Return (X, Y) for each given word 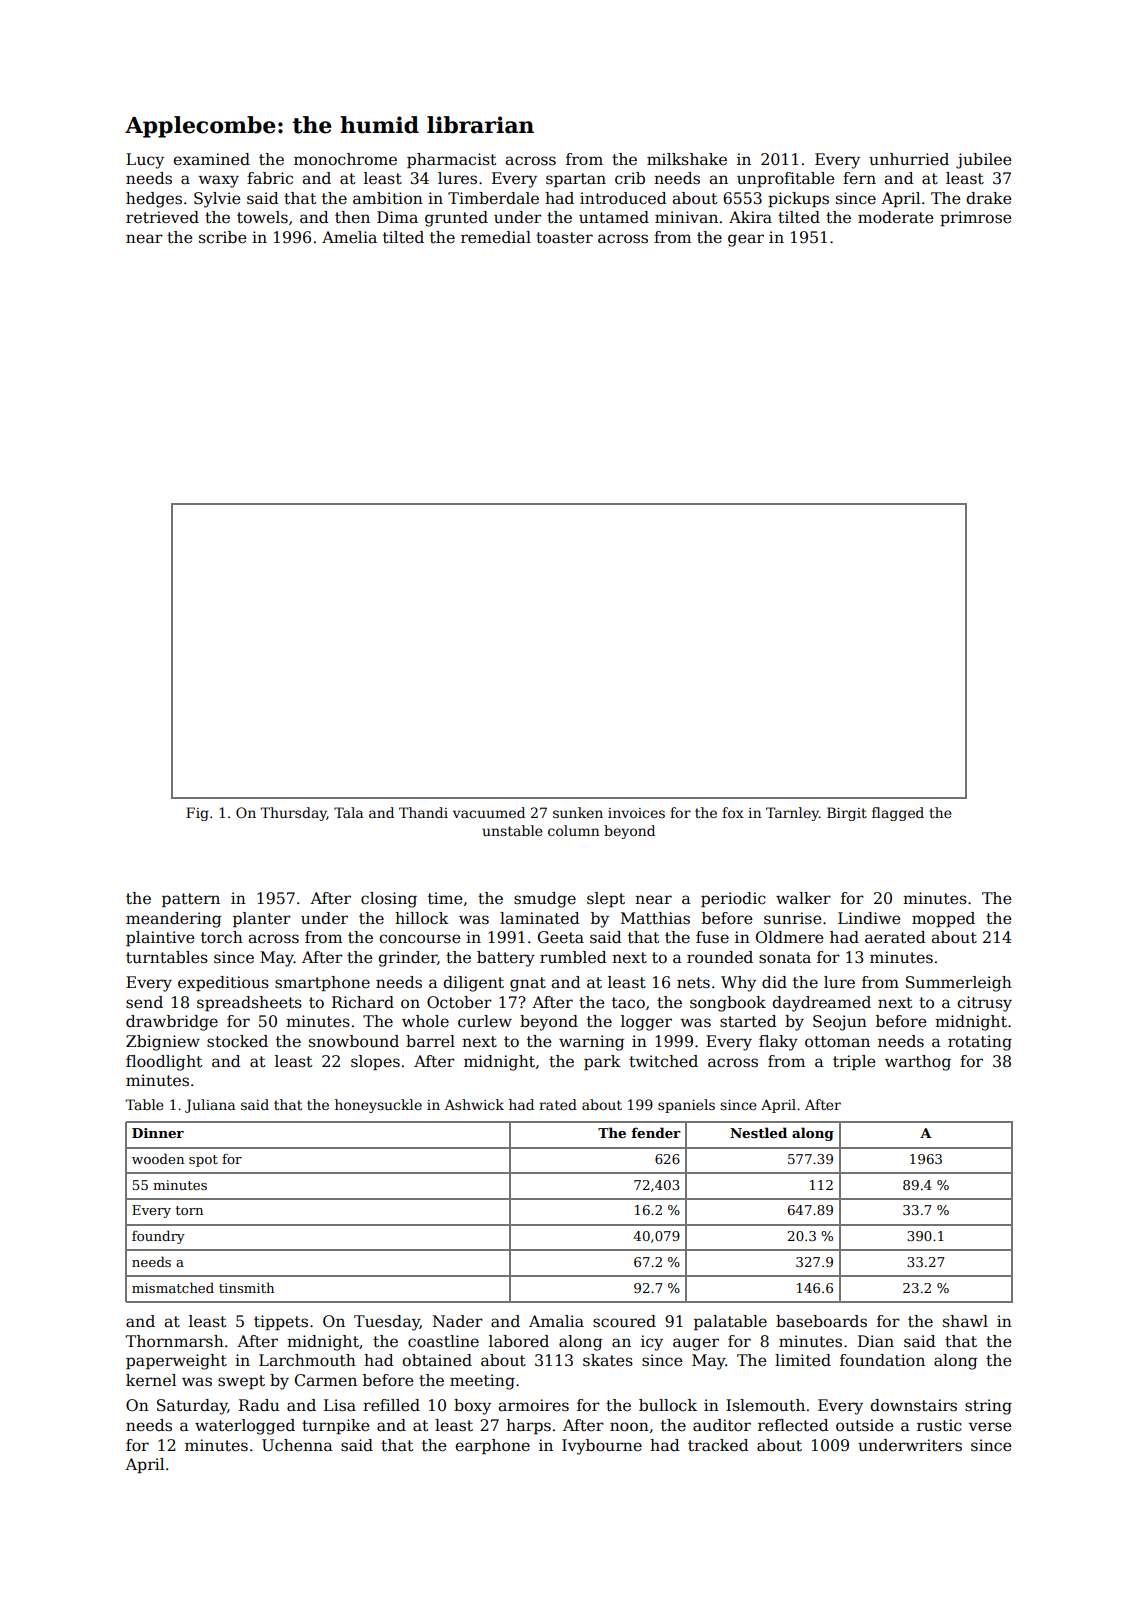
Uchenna (297, 1445)
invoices (636, 813)
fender (656, 1132)
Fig (197, 814)
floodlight (164, 1063)
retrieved (162, 217)
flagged (898, 814)
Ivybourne (602, 1447)
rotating (980, 1043)
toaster (564, 238)
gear (746, 240)
